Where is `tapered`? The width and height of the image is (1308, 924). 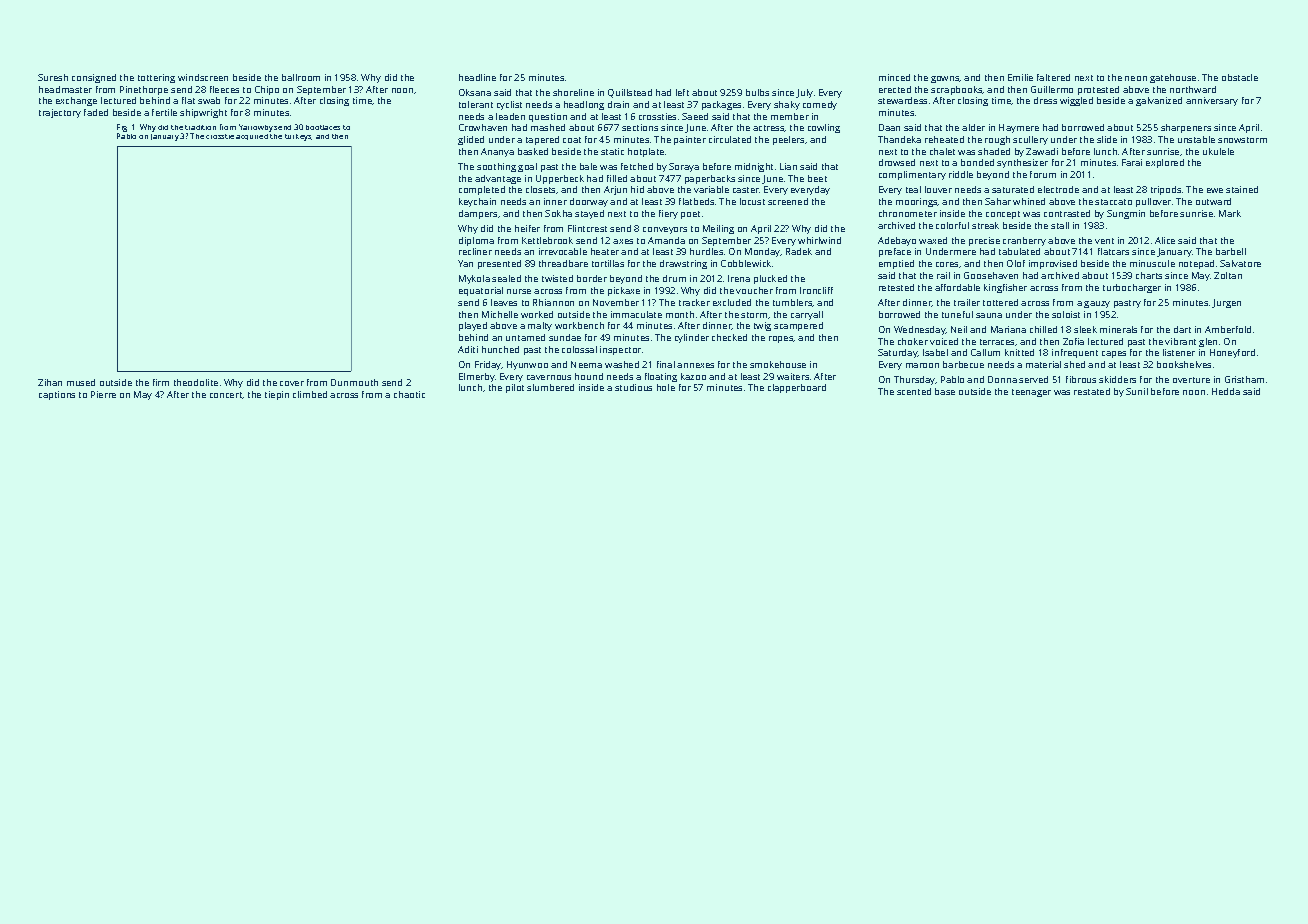 tapered is located at coordinates (542, 140).
